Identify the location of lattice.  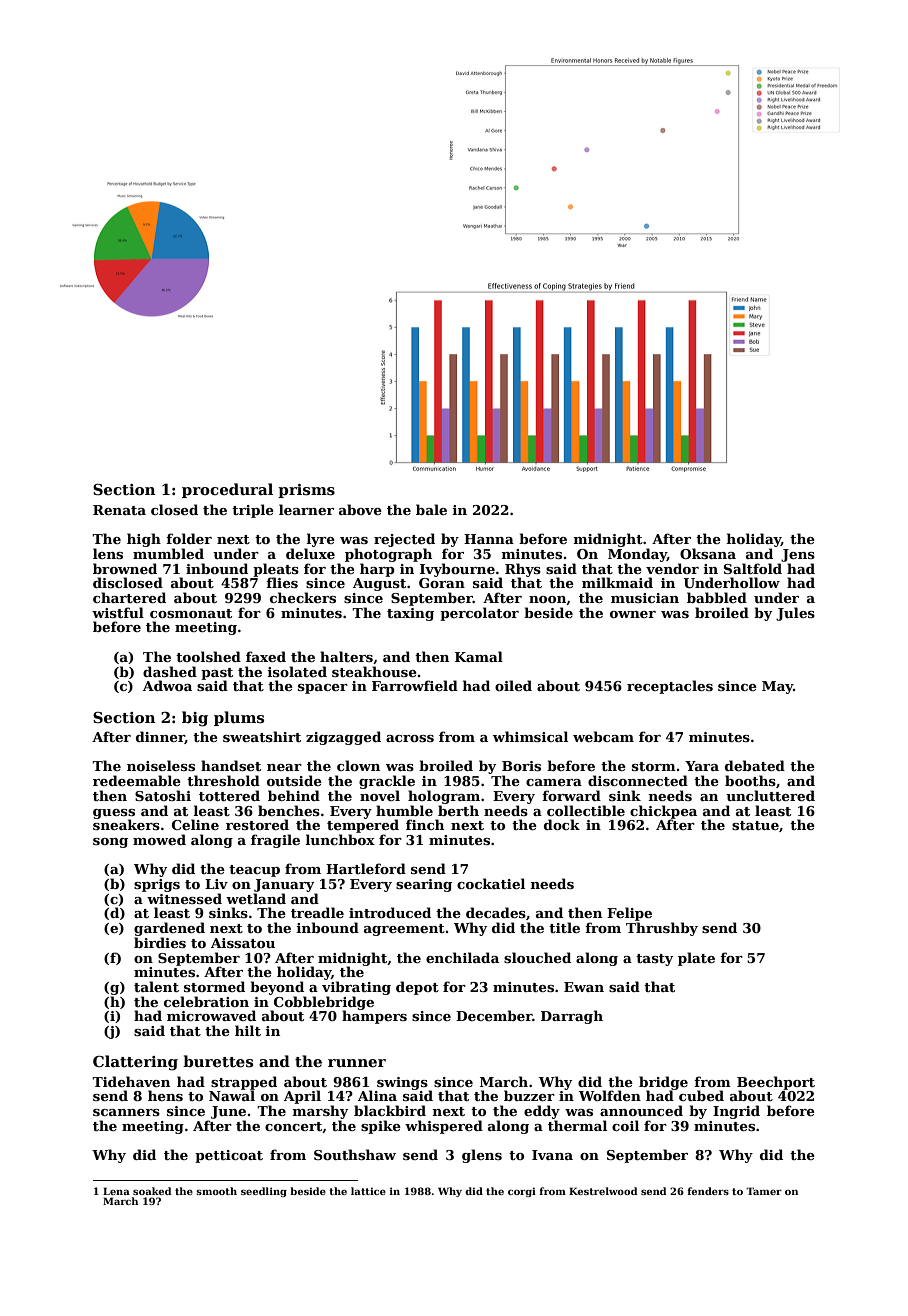
(368, 1191).
